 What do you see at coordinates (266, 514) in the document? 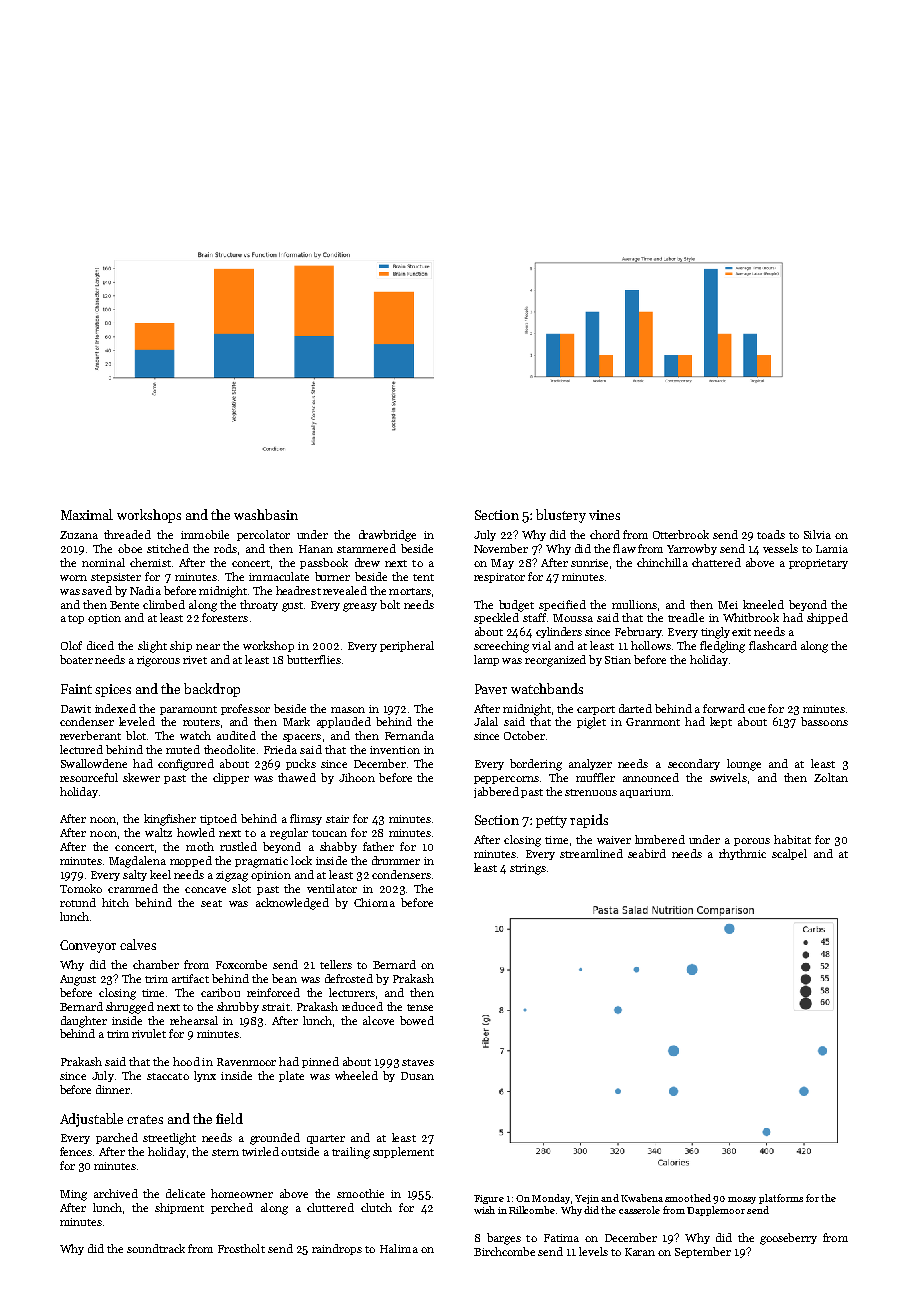
I see `washbasin` at bounding box center [266, 514].
